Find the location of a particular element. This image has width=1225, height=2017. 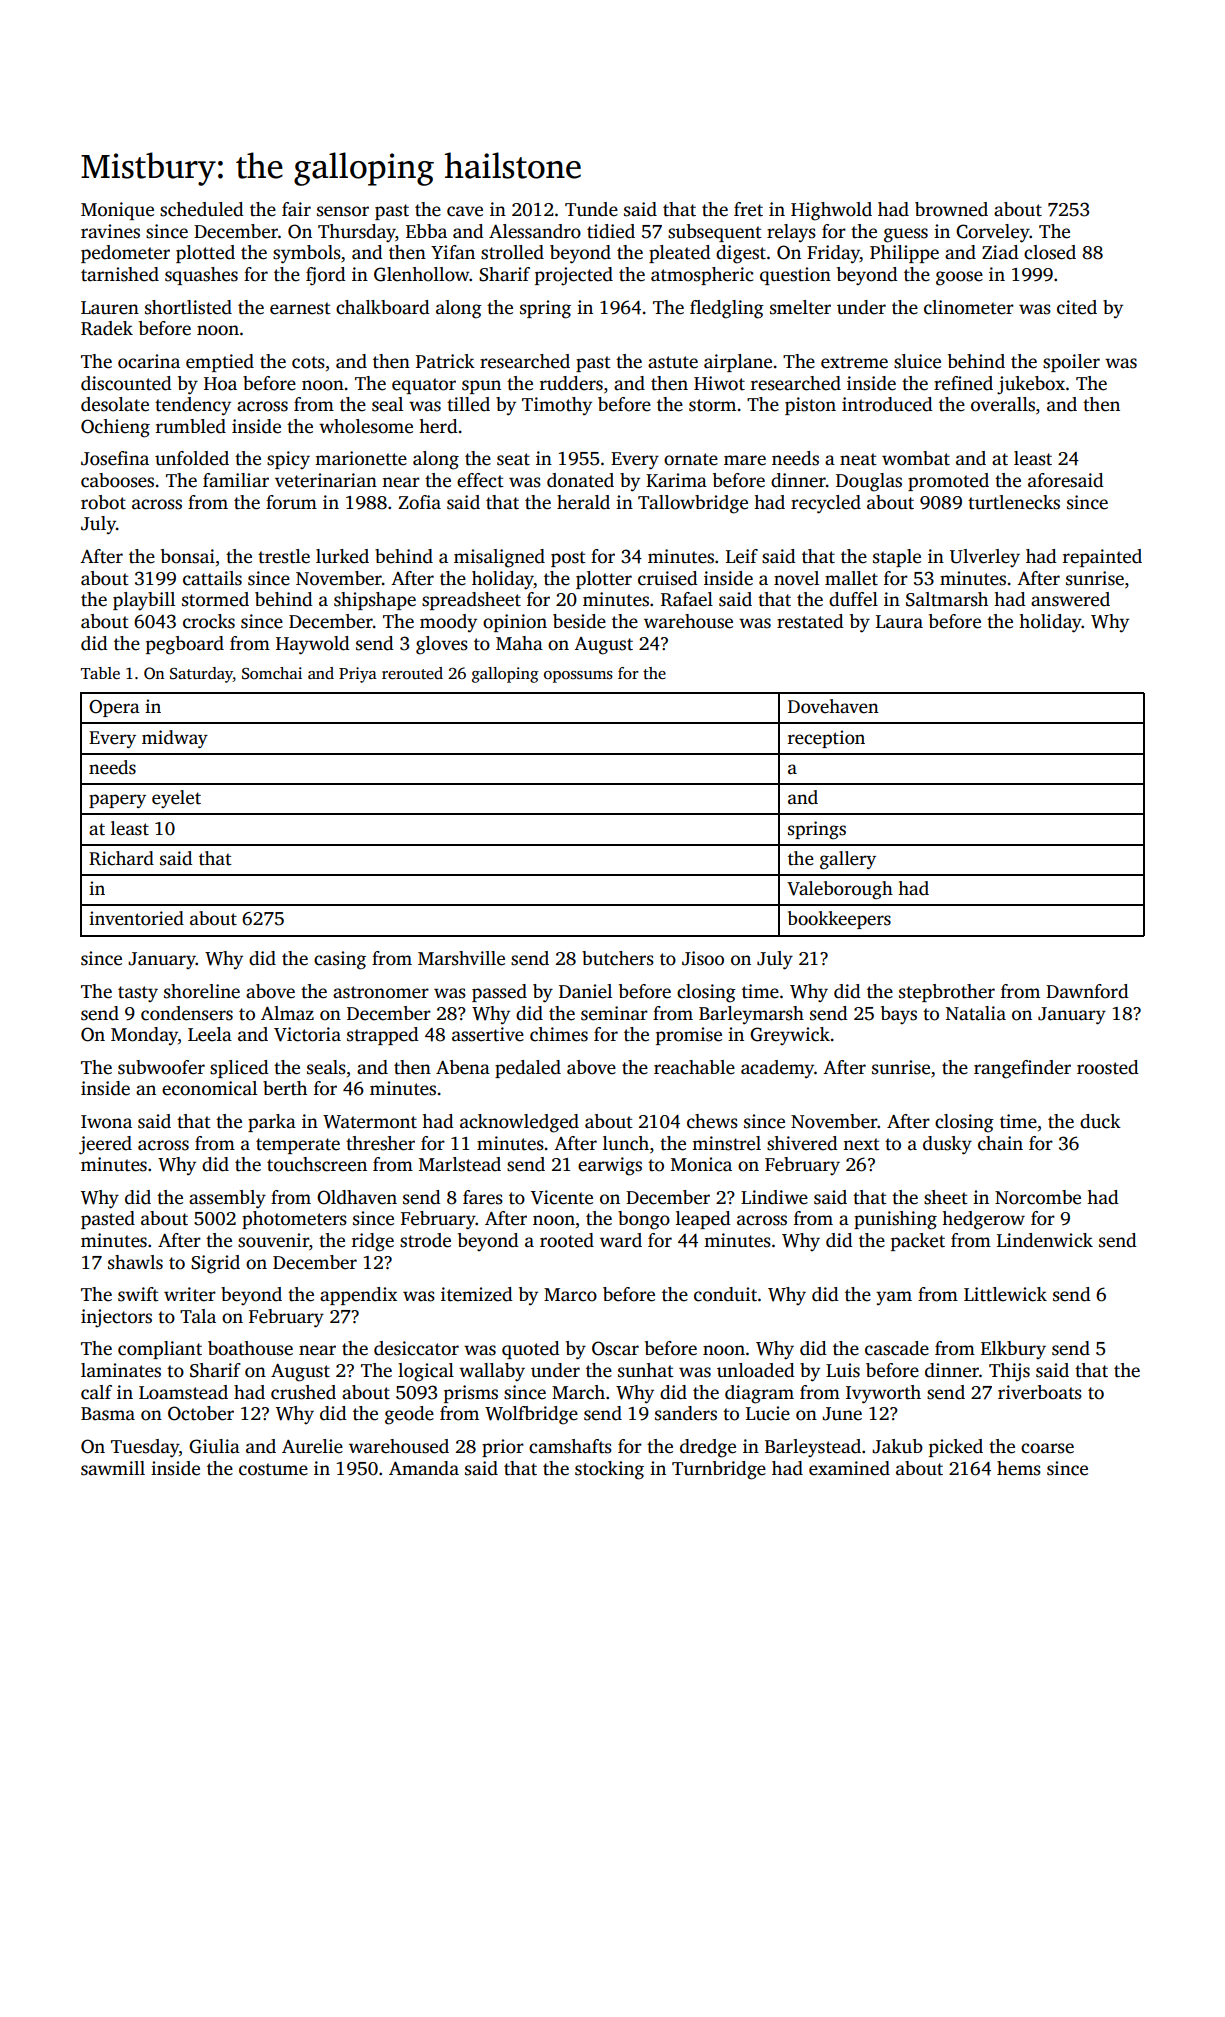

Lauren is located at coordinates (110, 308).
